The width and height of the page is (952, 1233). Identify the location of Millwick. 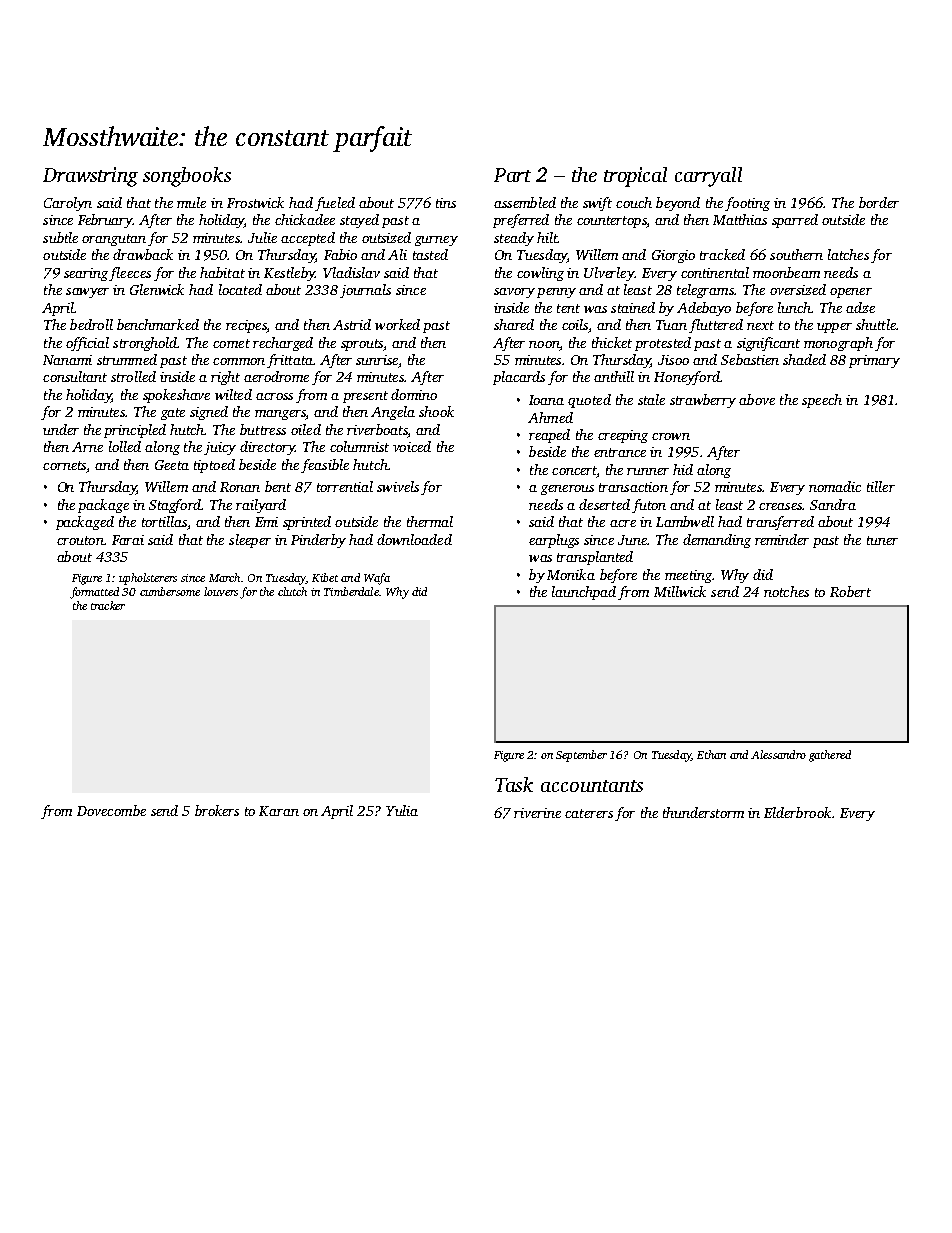
(680, 591).
